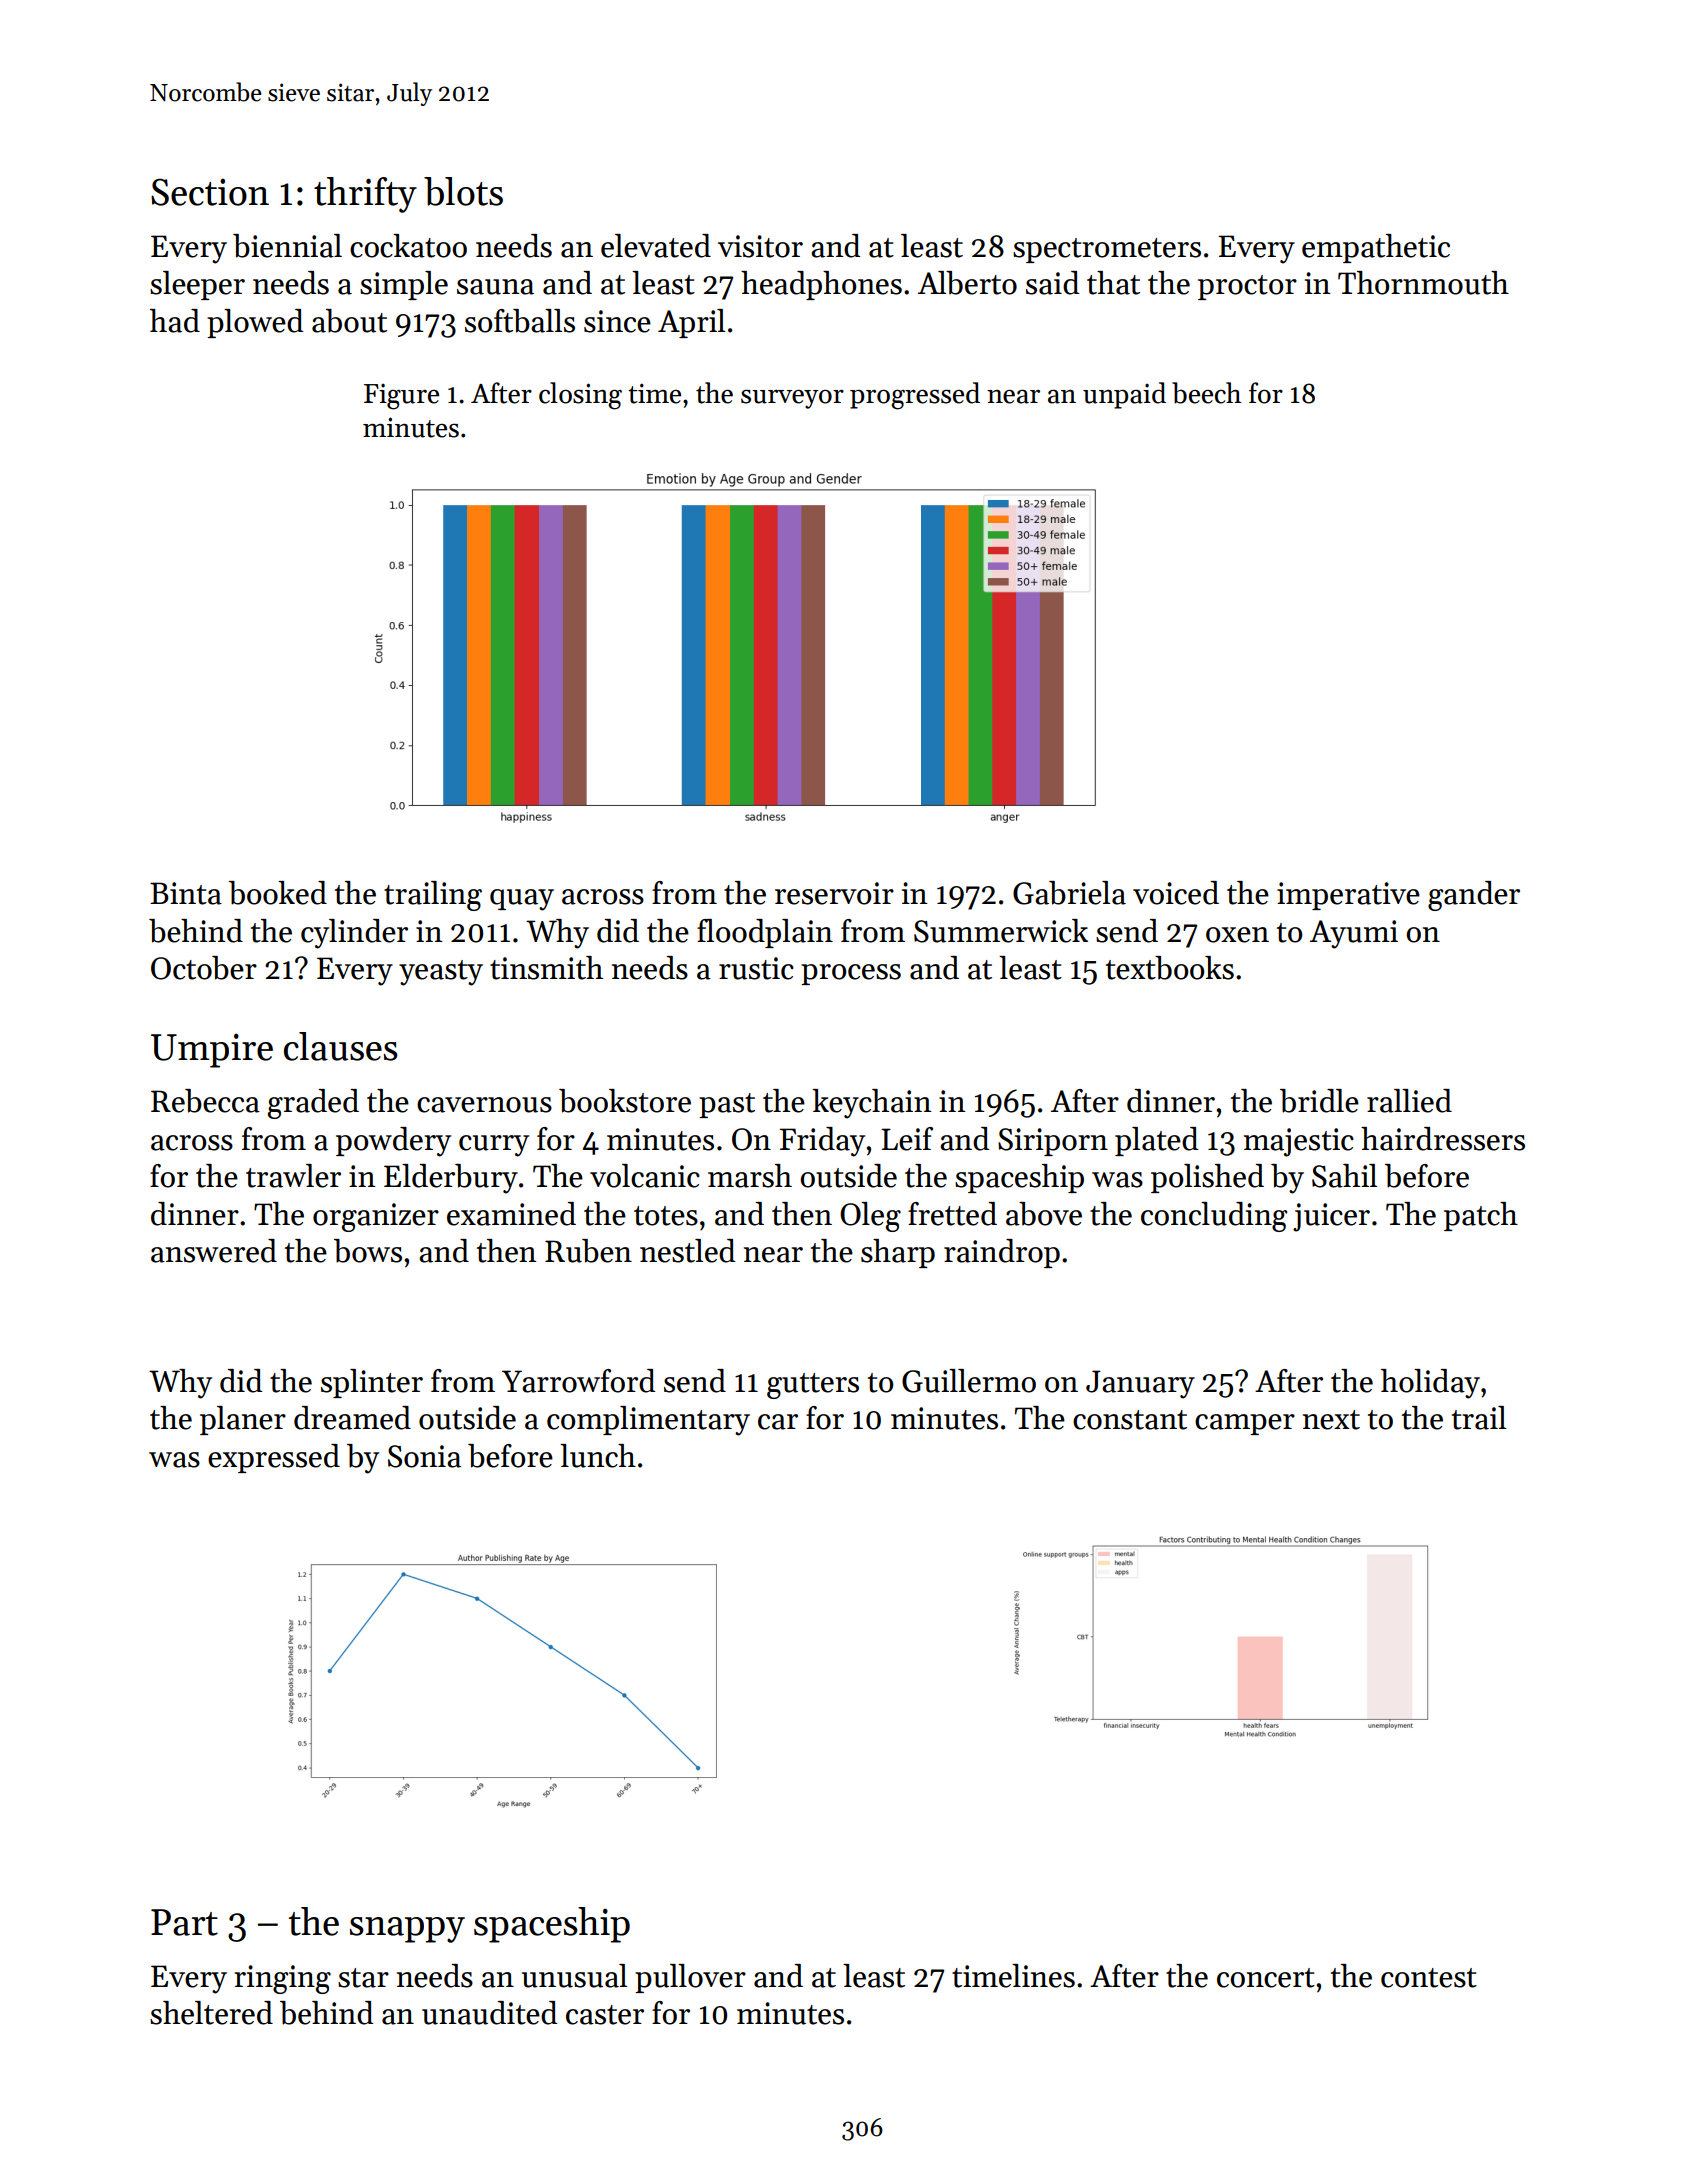  Describe the element at coordinates (511, 1214) in the screenshot. I see `examined` at that location.
